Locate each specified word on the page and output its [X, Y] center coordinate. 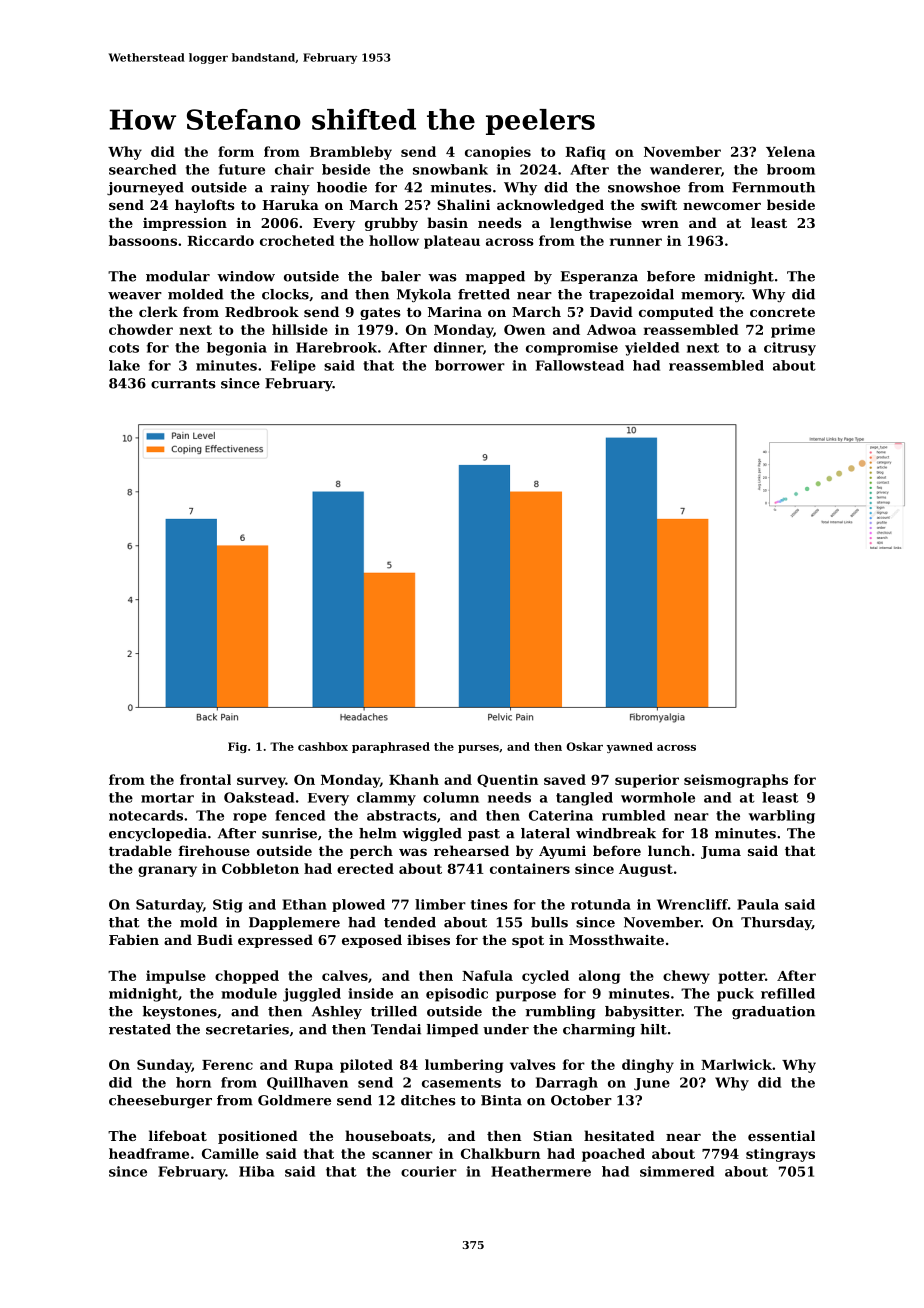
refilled [788, 993]
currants [183, 384]
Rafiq [585, 153]
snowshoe [644, 187]
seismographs [736, 781]
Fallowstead [580, 365]
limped [452, 1030]
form [236, 151]
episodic [457, 995]
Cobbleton [260, 868]
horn [193, 1082]
